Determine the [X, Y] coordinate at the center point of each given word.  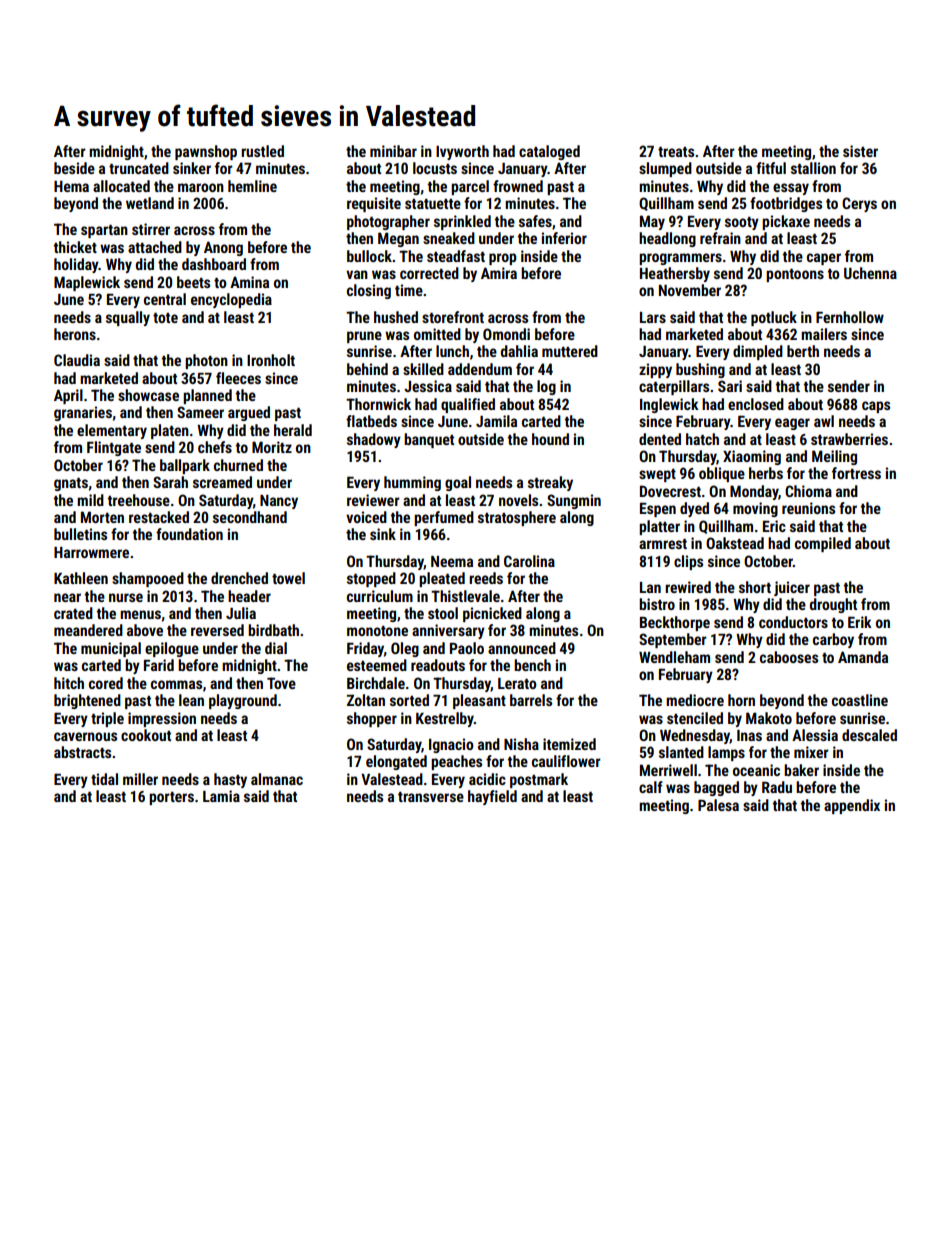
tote [165, 318]
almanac [277, 779]
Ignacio [451, 745]
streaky [550, 483]
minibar [393, 151]
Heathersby [675, 274]
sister [860, 151]
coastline [860, 700]
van [357, 274]
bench [532, 665]
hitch [69, 683]
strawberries [849, 439]
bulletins [80, 534]
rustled [262, 151]
